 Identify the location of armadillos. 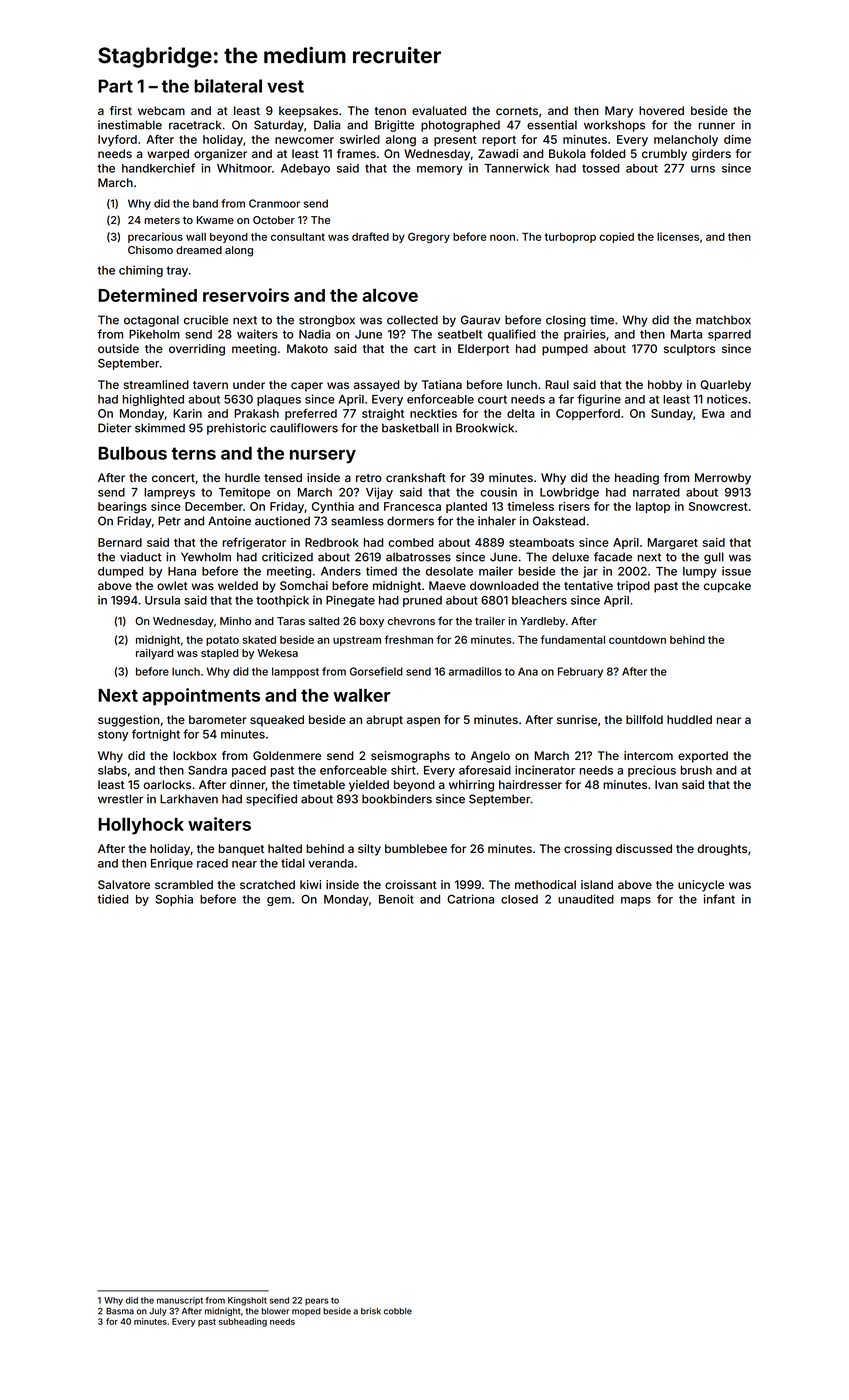
(475, 671).
